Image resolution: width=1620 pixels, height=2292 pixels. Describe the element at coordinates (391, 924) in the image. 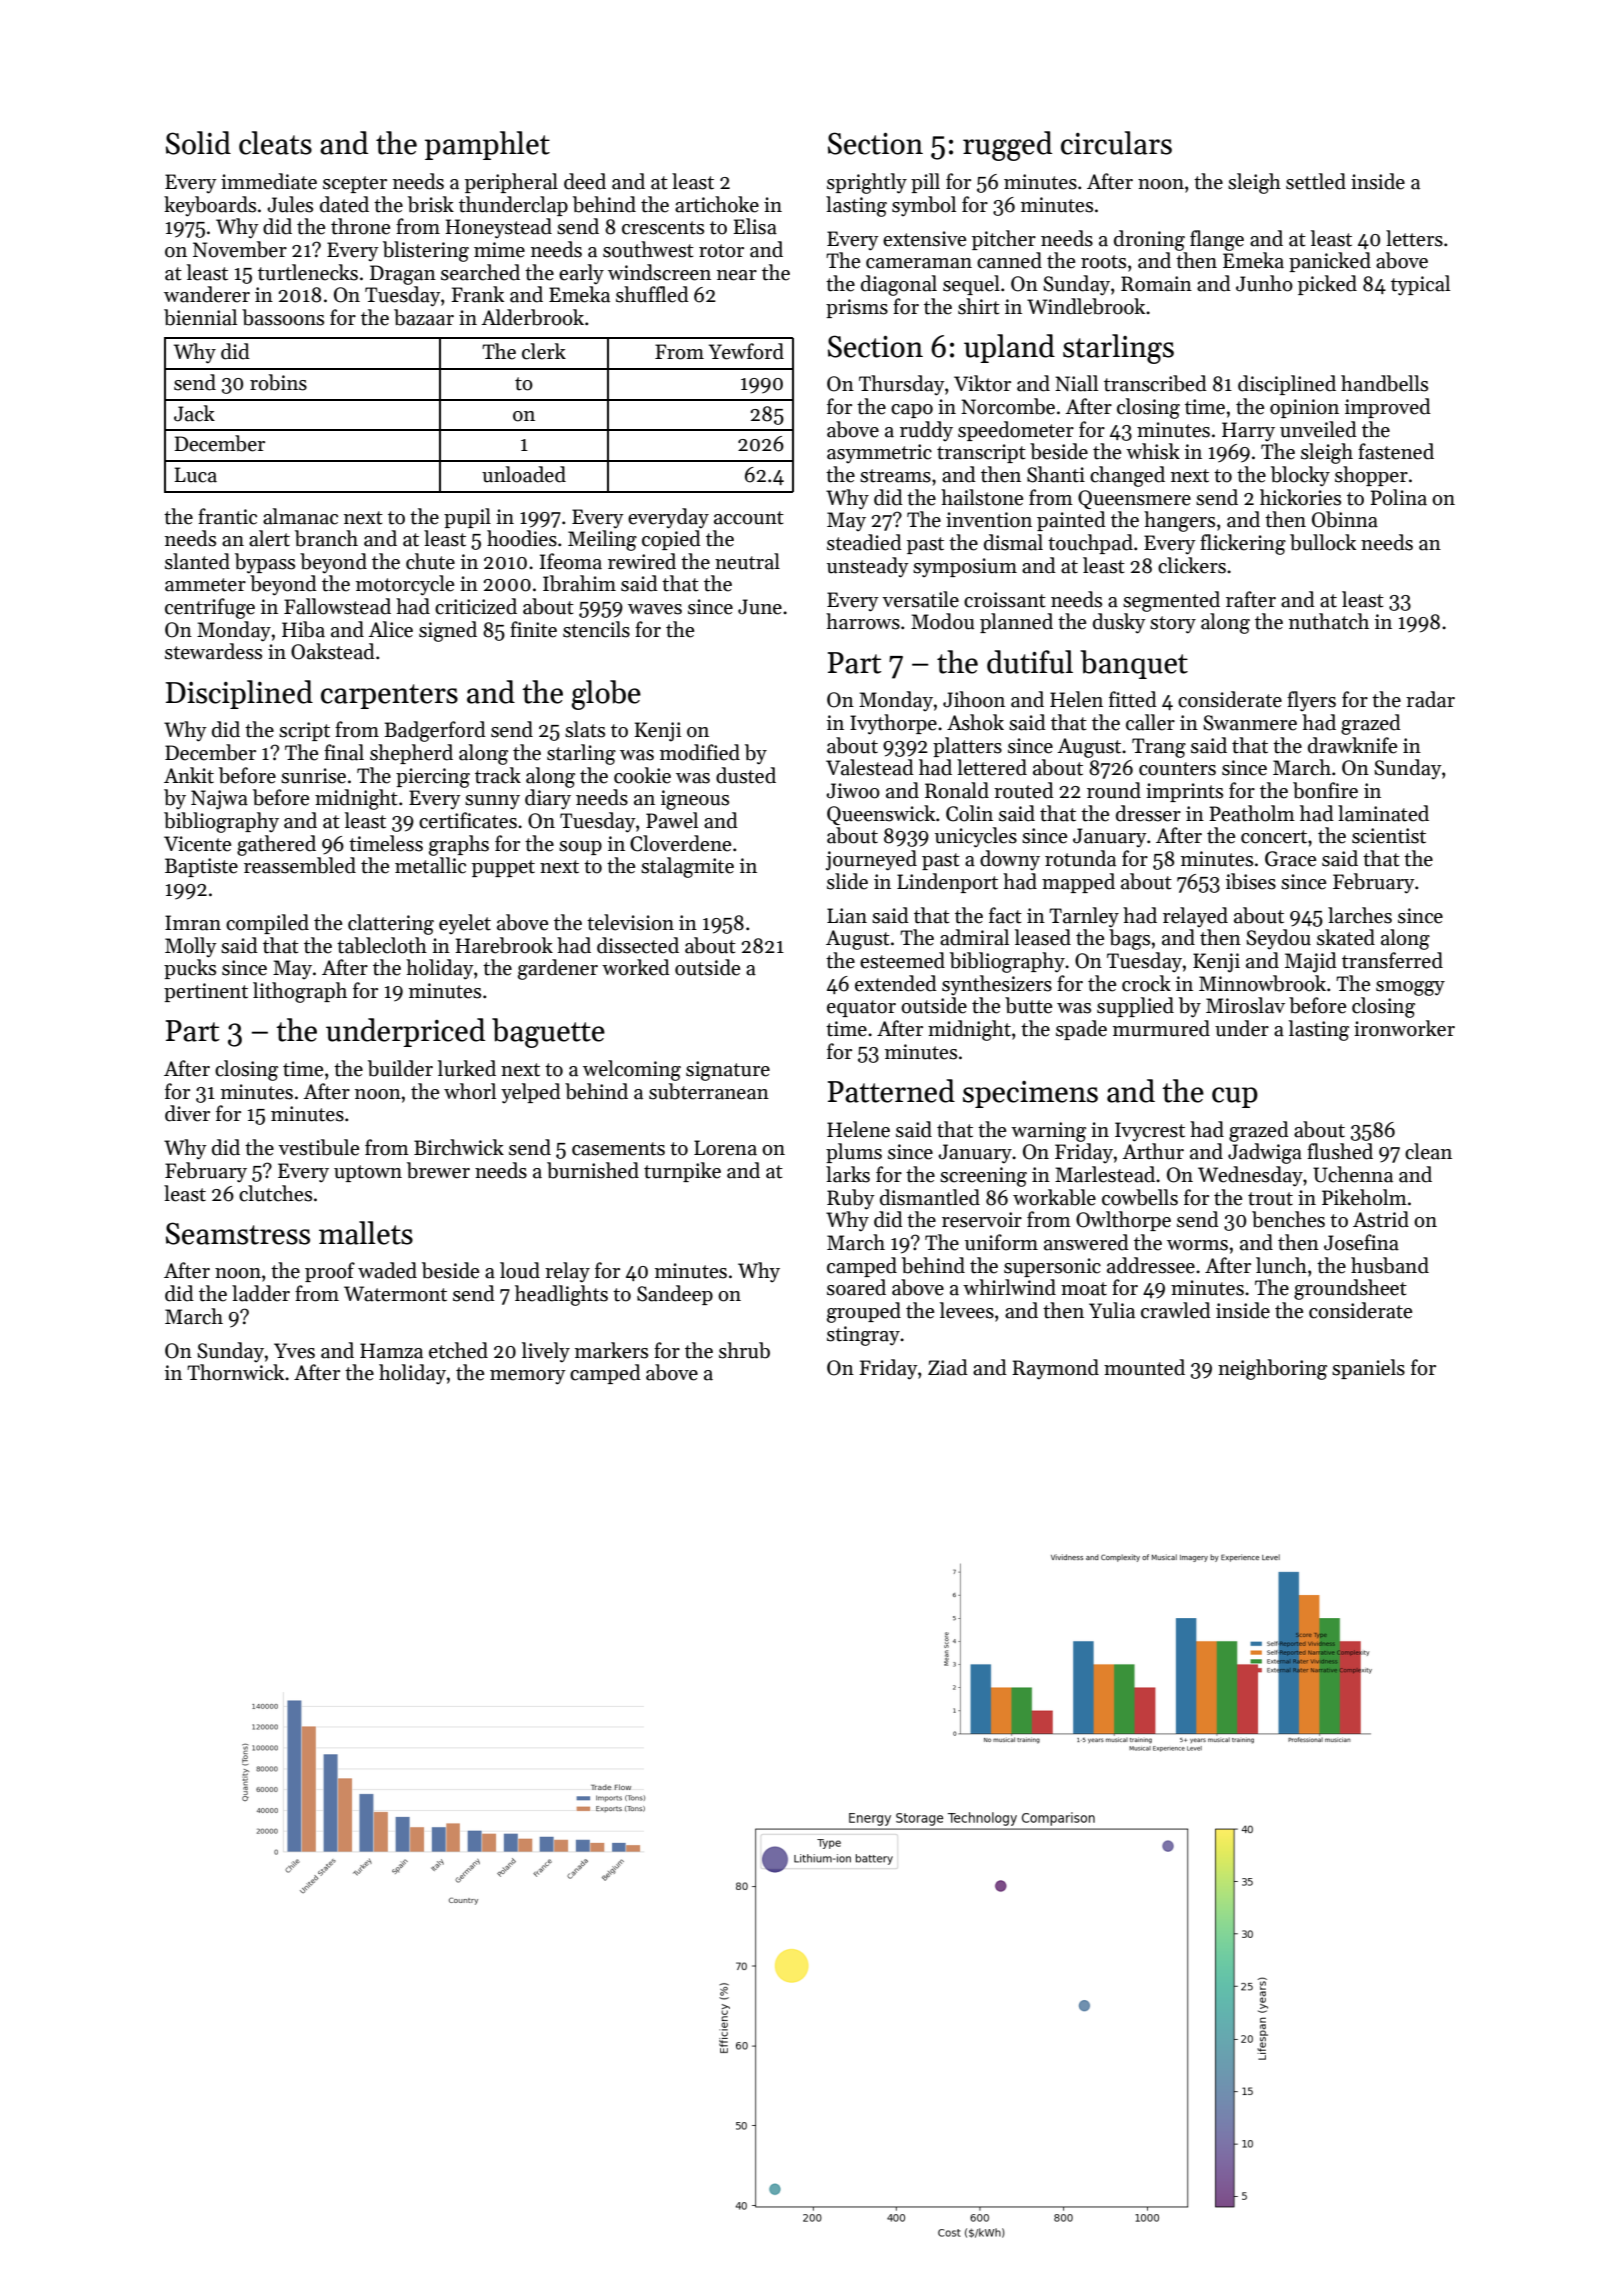

I see `clattering` at that location.
